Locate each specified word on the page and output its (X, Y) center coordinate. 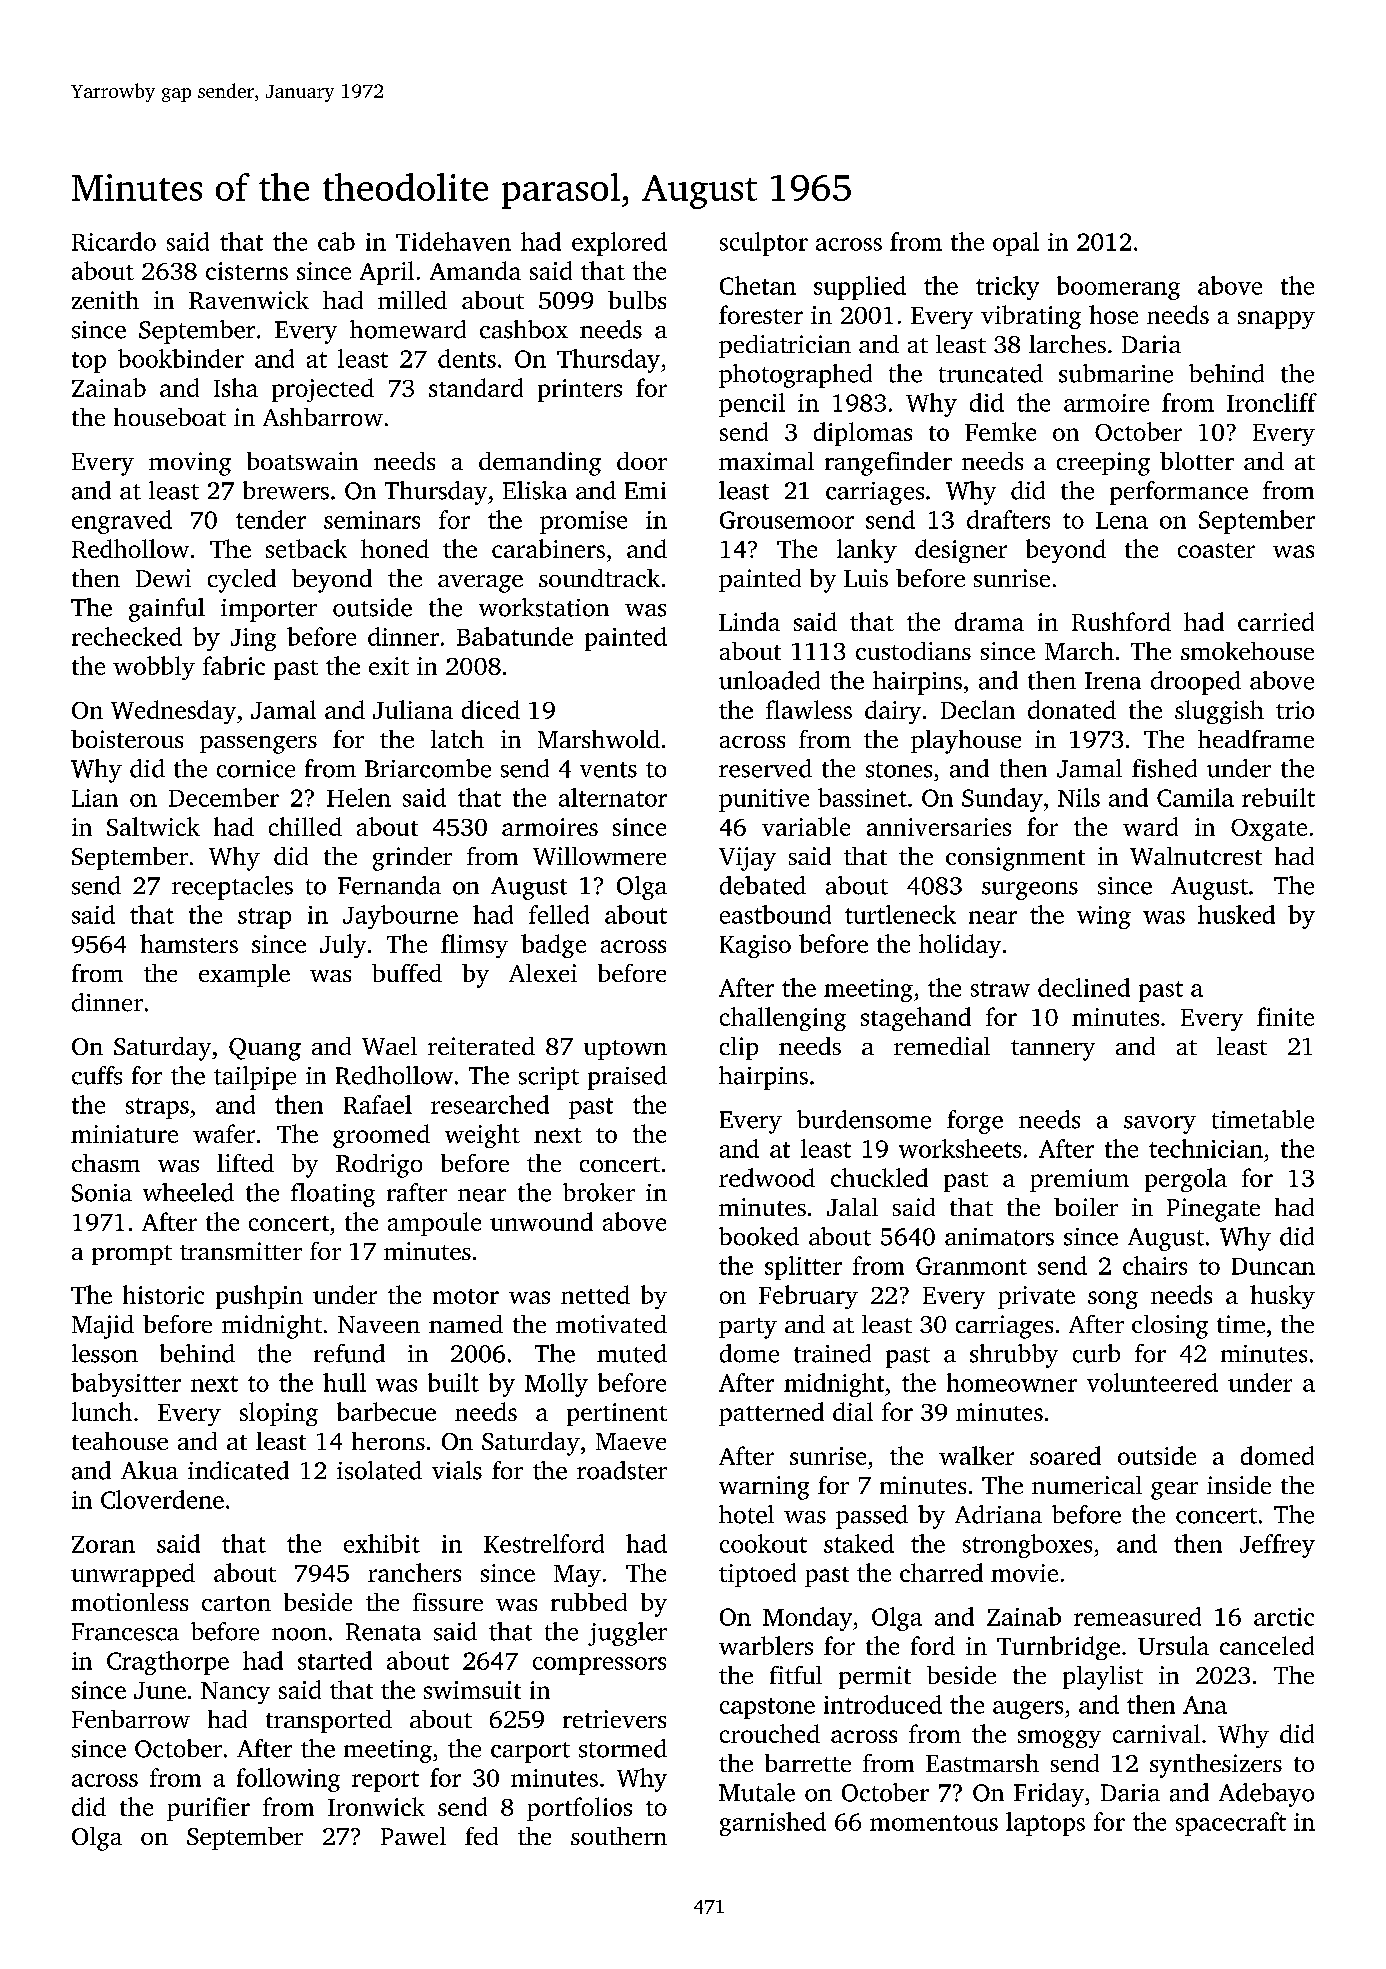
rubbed (589, 1602)
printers (580, 390)
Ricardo (114, 241)
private (1036, 1297)
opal (1016, 244)
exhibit (382, 1543)
